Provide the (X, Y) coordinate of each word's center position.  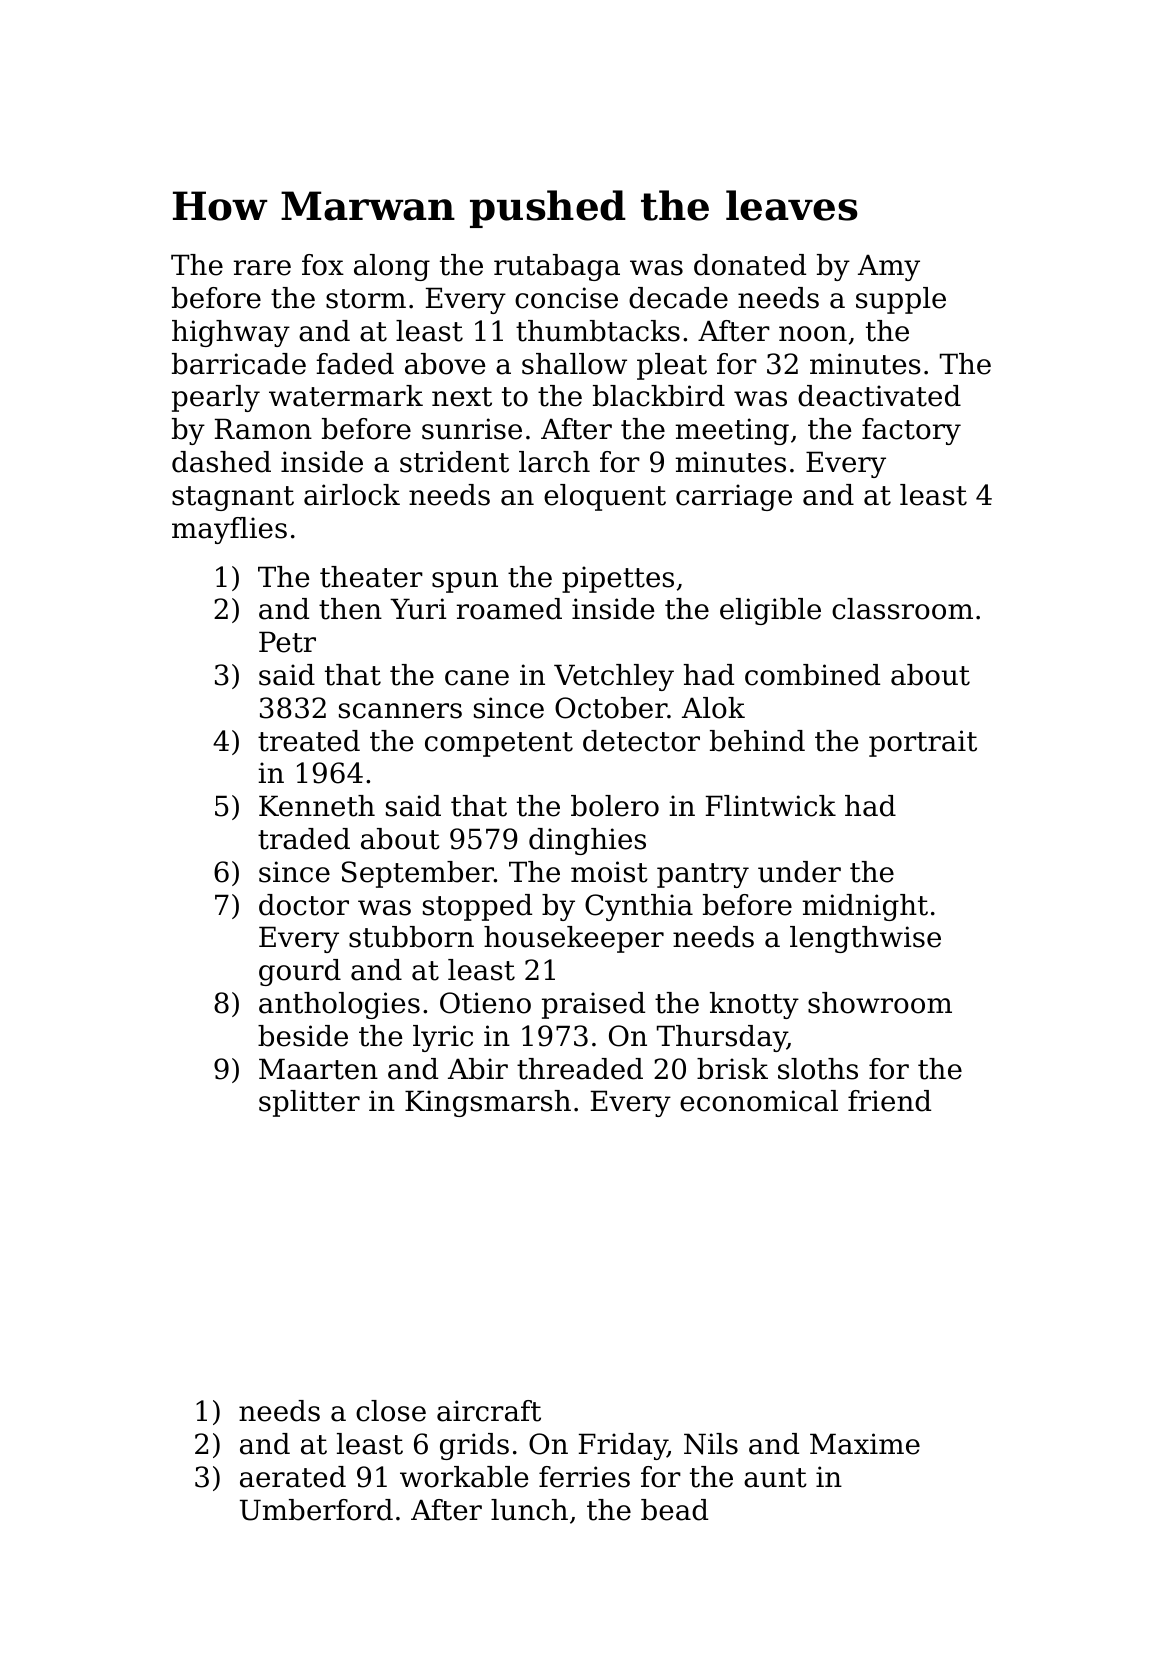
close (391, 1411)
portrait (923, 743)
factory (911, 431)
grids (474, 1446)
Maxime (865, 1444)
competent (499, 744)
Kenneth (317, 806)
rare (262, 268)
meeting (732, 431)
